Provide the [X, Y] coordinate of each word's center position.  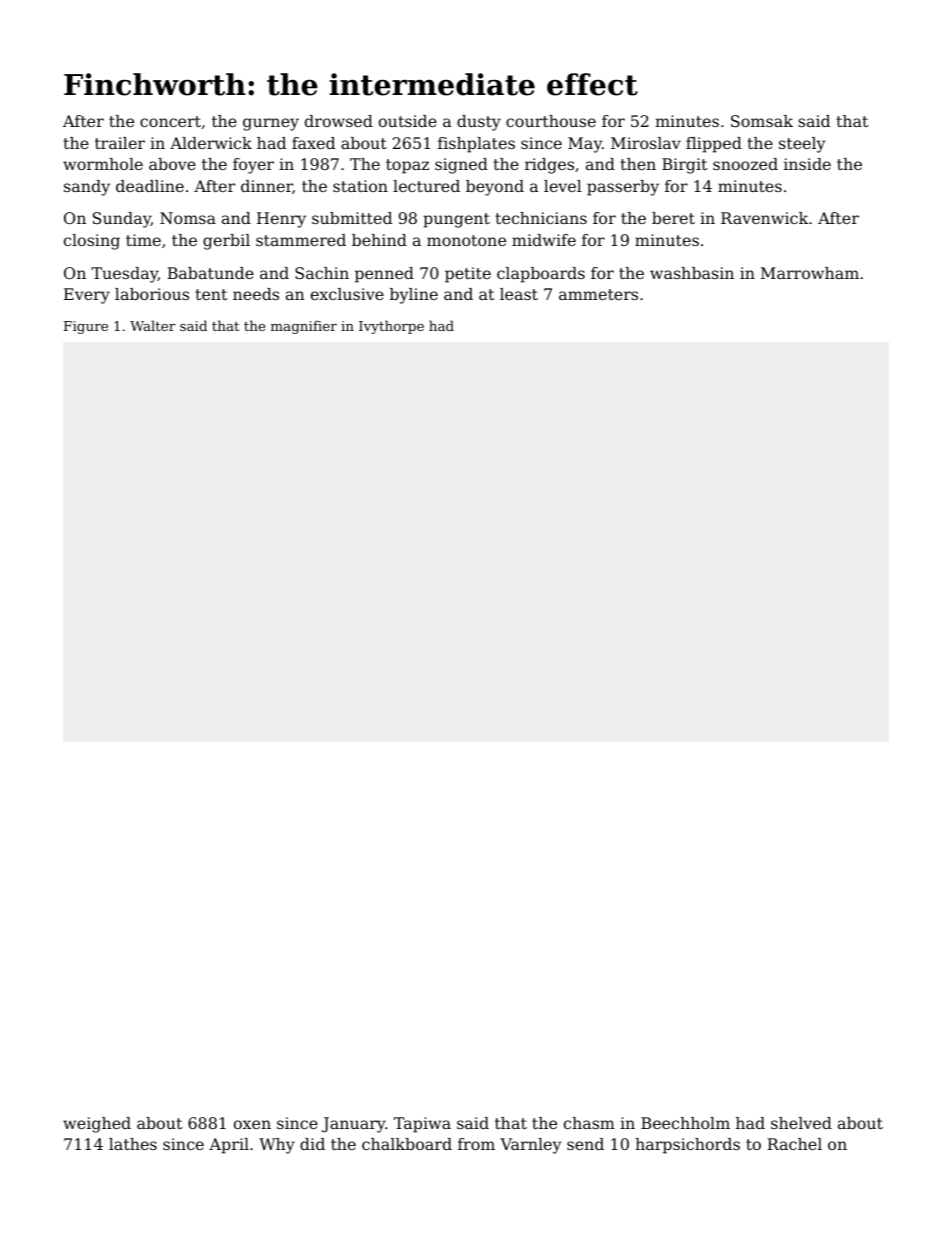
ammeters [598, 294]
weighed [97, 1125]
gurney [271, 124]
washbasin [692, 273]
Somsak [762, 121]
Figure [86, 327]
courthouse [551, 121]
